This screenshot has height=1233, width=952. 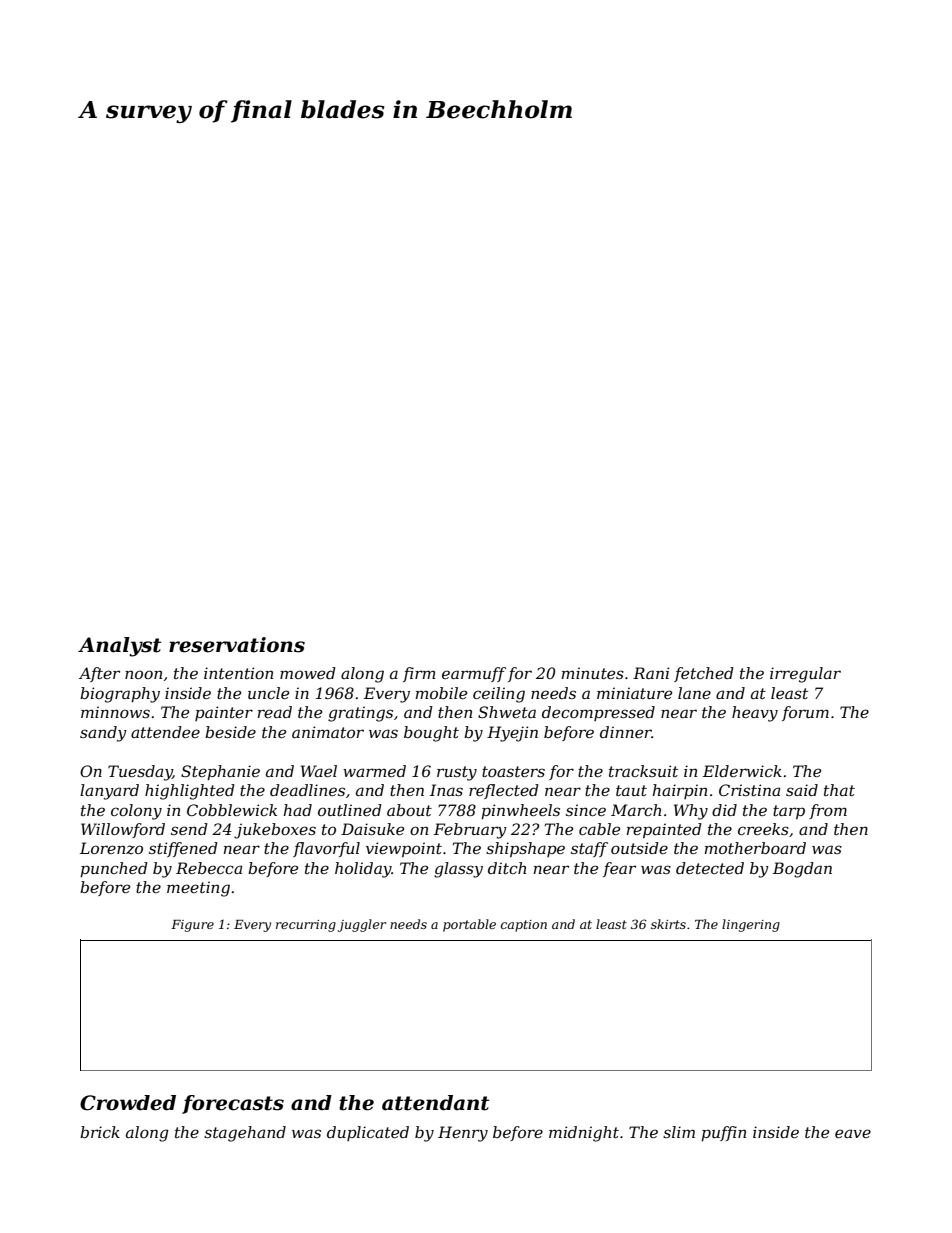 I want to click on colony, so click(x=136, y=812).
